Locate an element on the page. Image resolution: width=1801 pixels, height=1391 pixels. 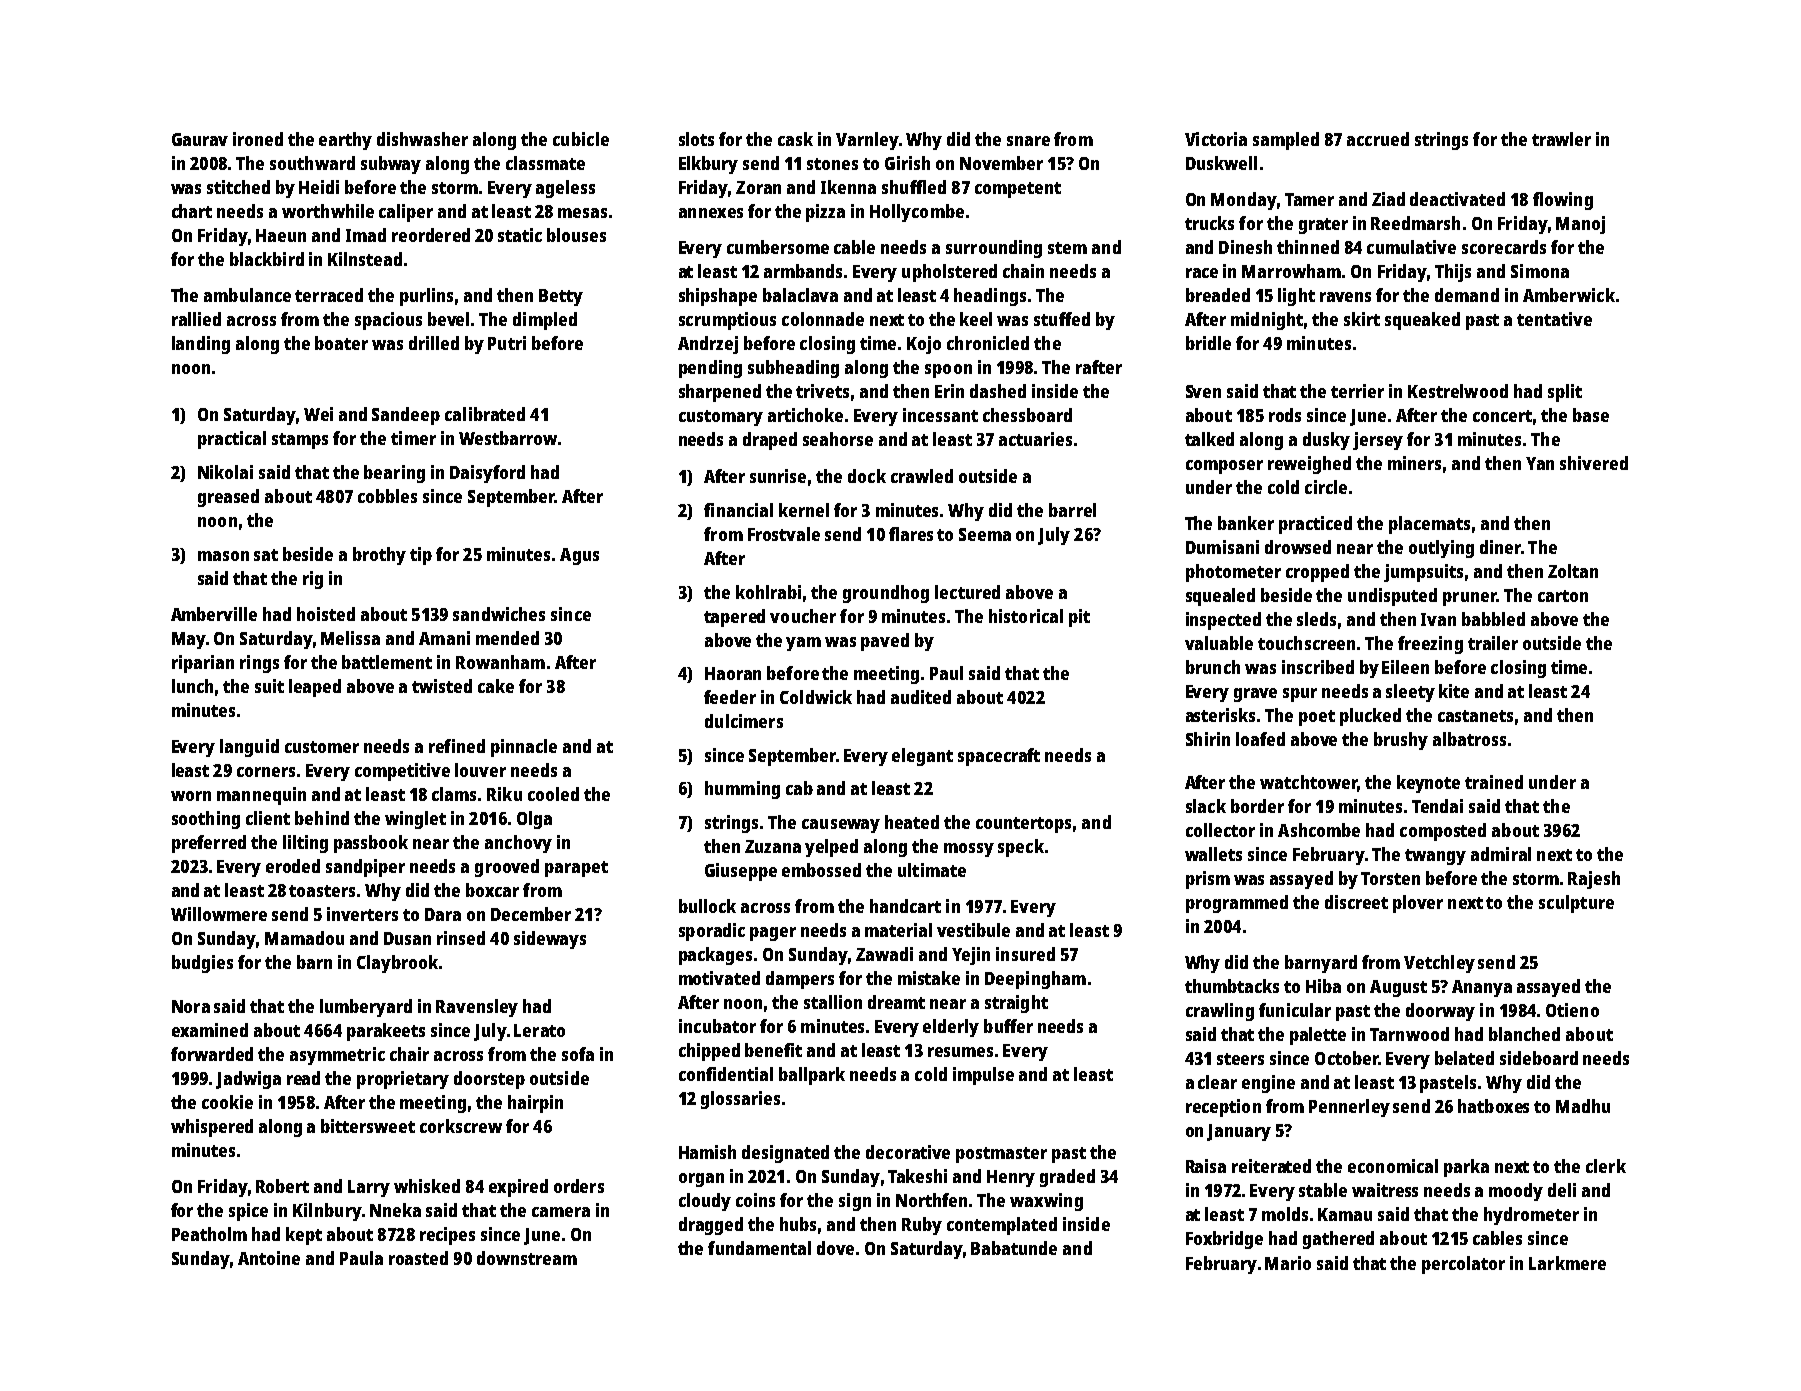
impulse is located at coordinates (983, 1076).
